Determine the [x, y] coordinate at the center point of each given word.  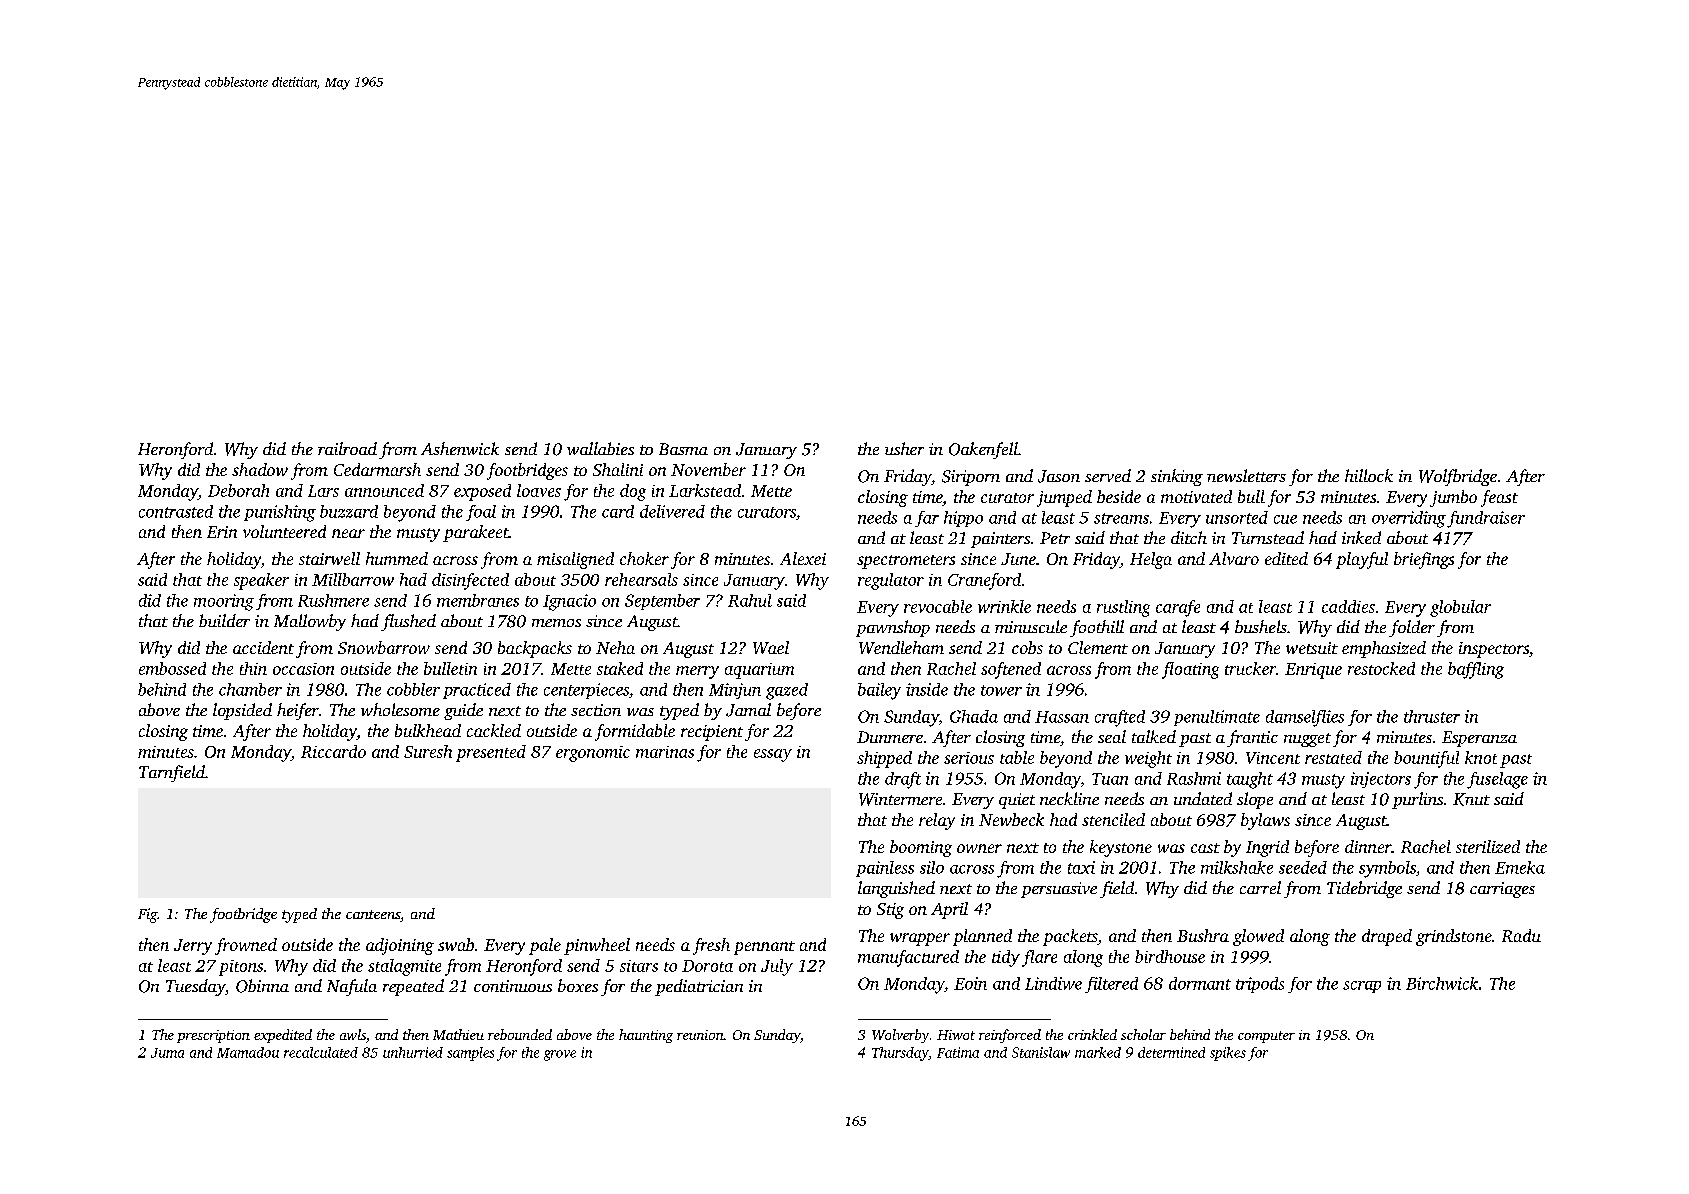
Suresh [428, 751]
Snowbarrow [384, 647]
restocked [1381, 668]
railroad [347, 448]
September [662, 602]
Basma [683, 449]
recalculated [321, 1052]
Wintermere [900, 799]
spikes [1228, 1054]
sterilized [1488, 846]
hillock [1369, 475]
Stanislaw [1041, 1052]
